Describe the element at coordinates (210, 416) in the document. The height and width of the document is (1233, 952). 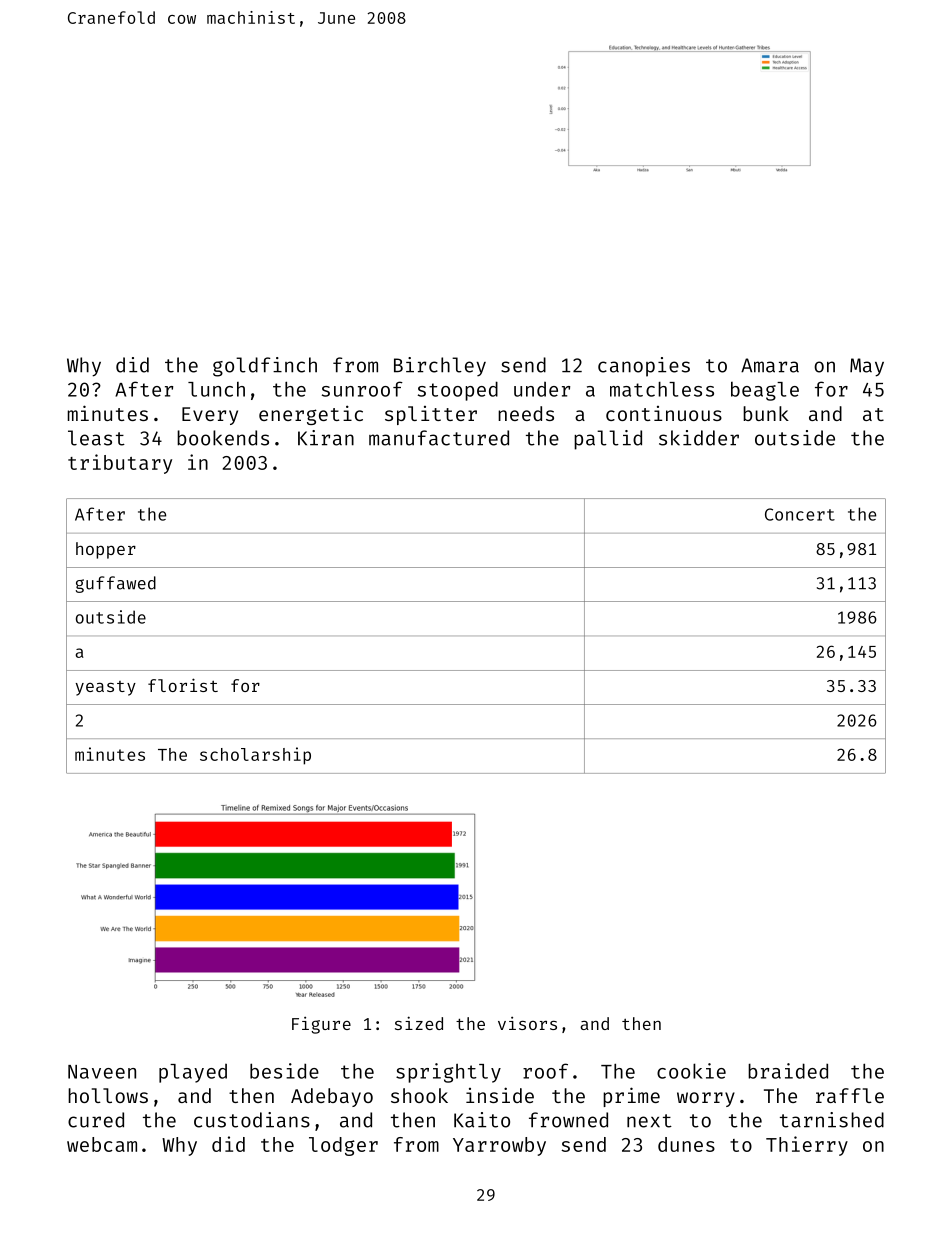
I see `Every` at that location.
